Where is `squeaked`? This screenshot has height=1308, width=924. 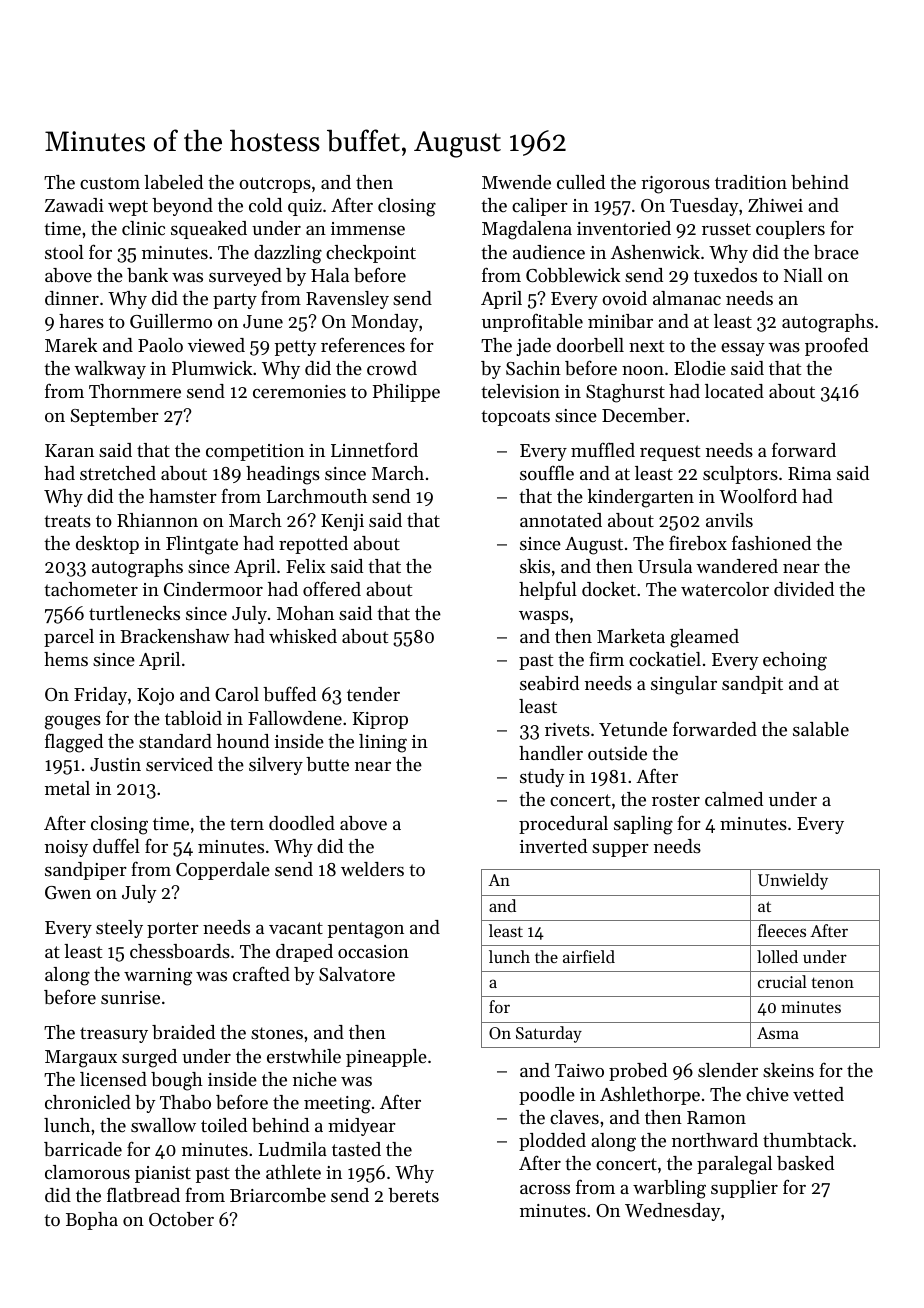 squeaked is located at coordinates (209, 230).
